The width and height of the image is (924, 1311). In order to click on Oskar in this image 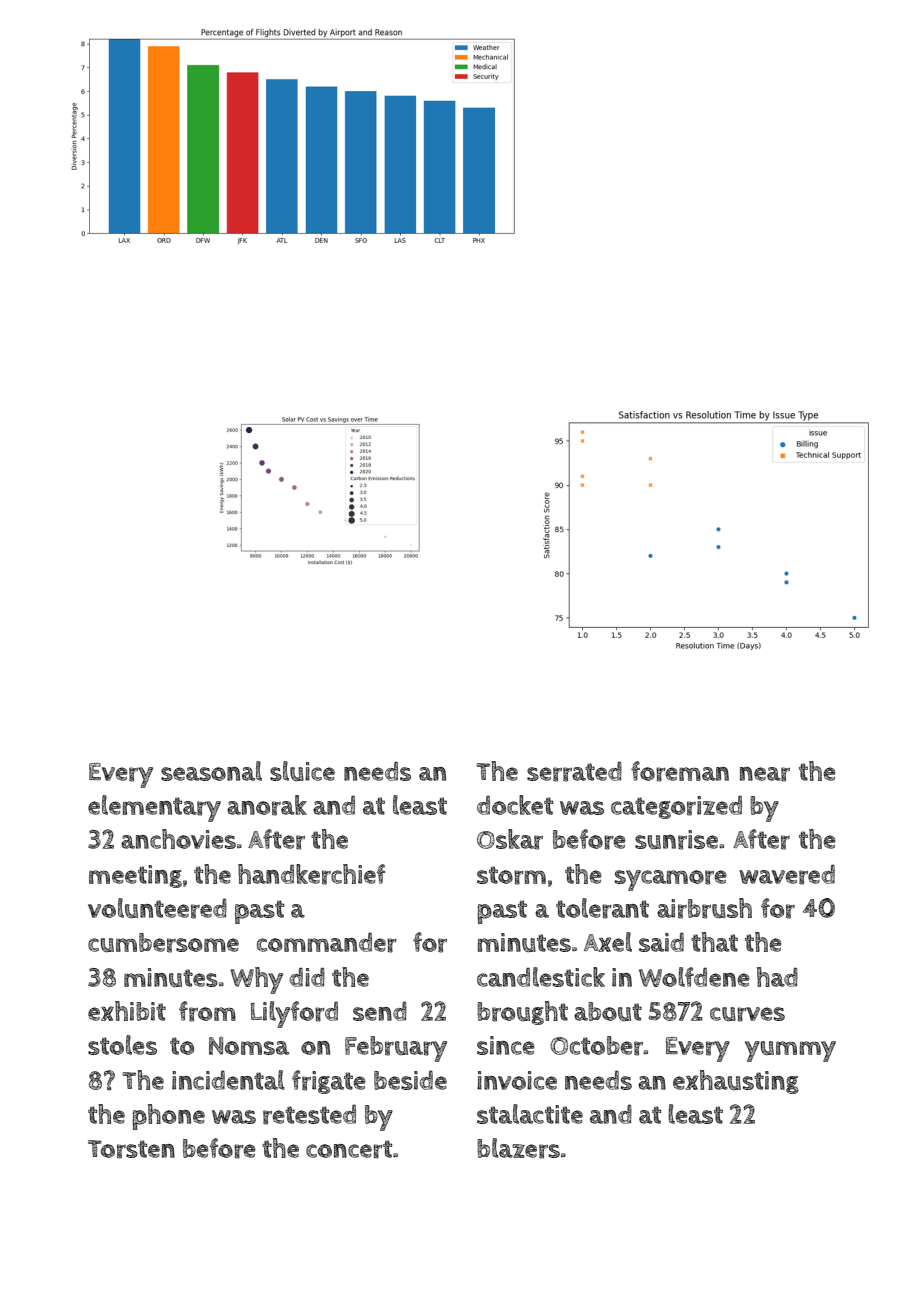, I will do `click(510, 839)`.
